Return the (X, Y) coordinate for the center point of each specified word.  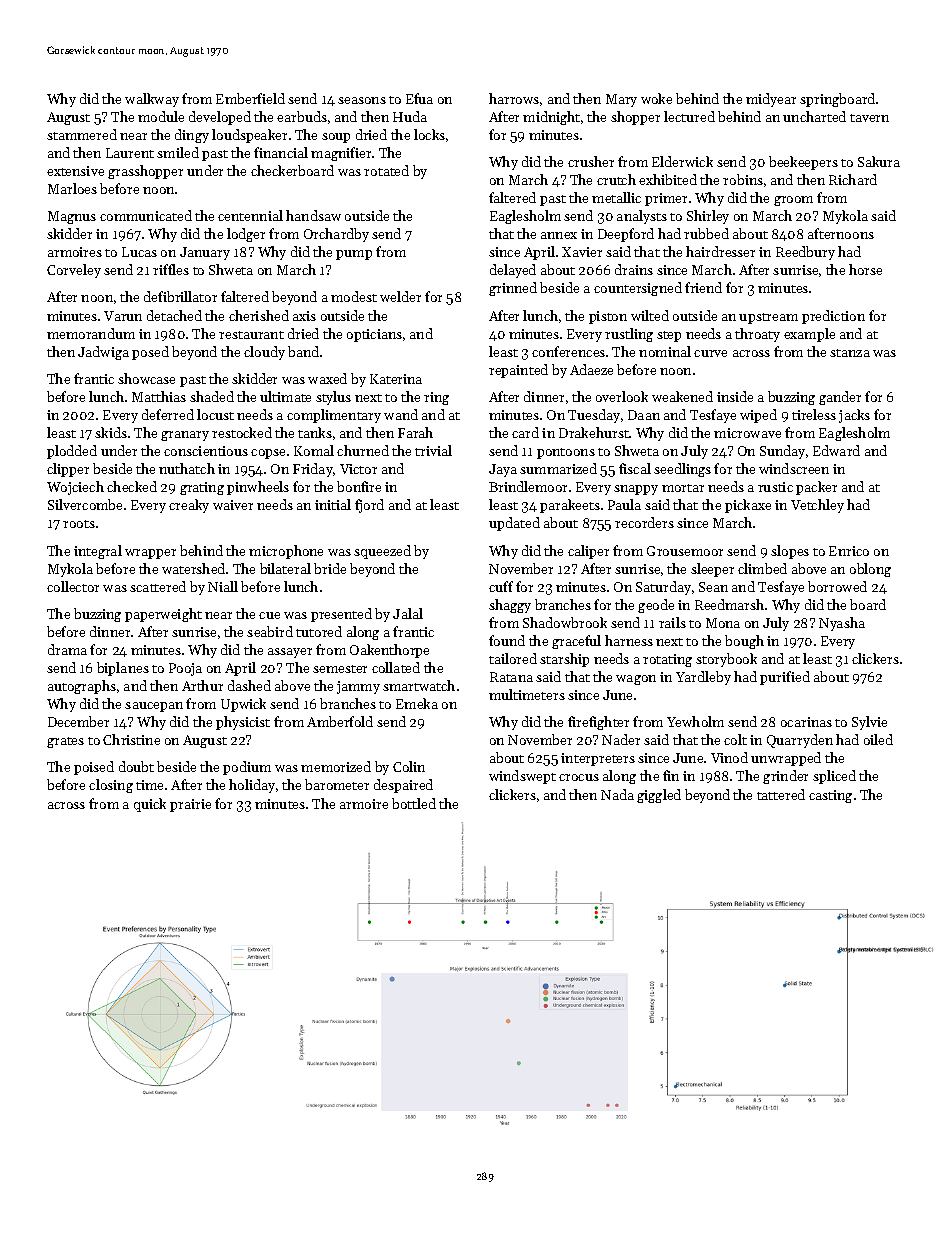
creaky (189, 506)
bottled (414, 803)
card (525, 432)
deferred (168, 414)
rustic (775, 487)
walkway (152, 100)
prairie (190, 805)
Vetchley (817, 506)
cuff (501, 586)
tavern (869, 118)
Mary (621, 100)
